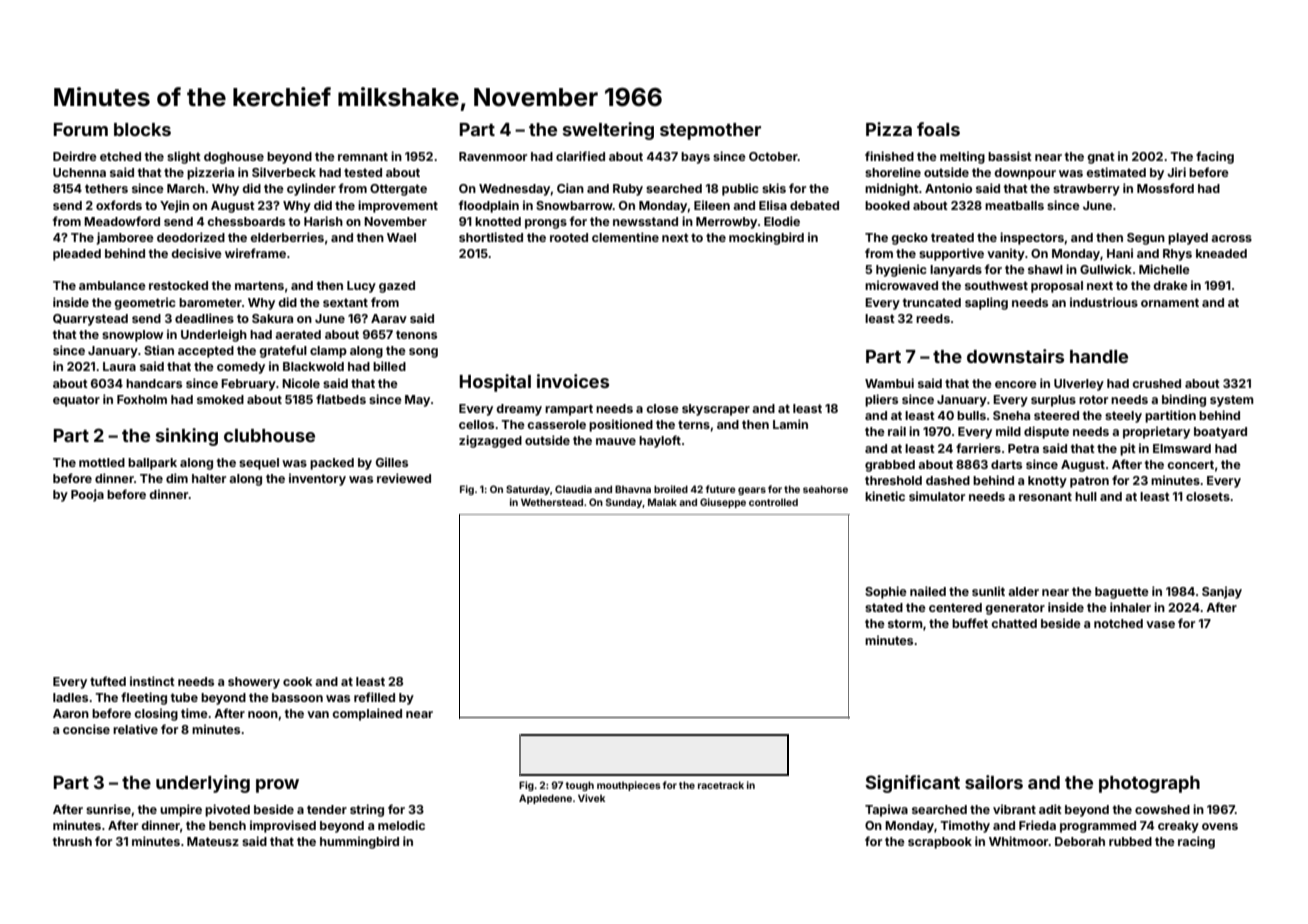 This image has height=924, width=1308. Describe the element at coordinates (283, 351) in the image. I see `grateful` at that location.
